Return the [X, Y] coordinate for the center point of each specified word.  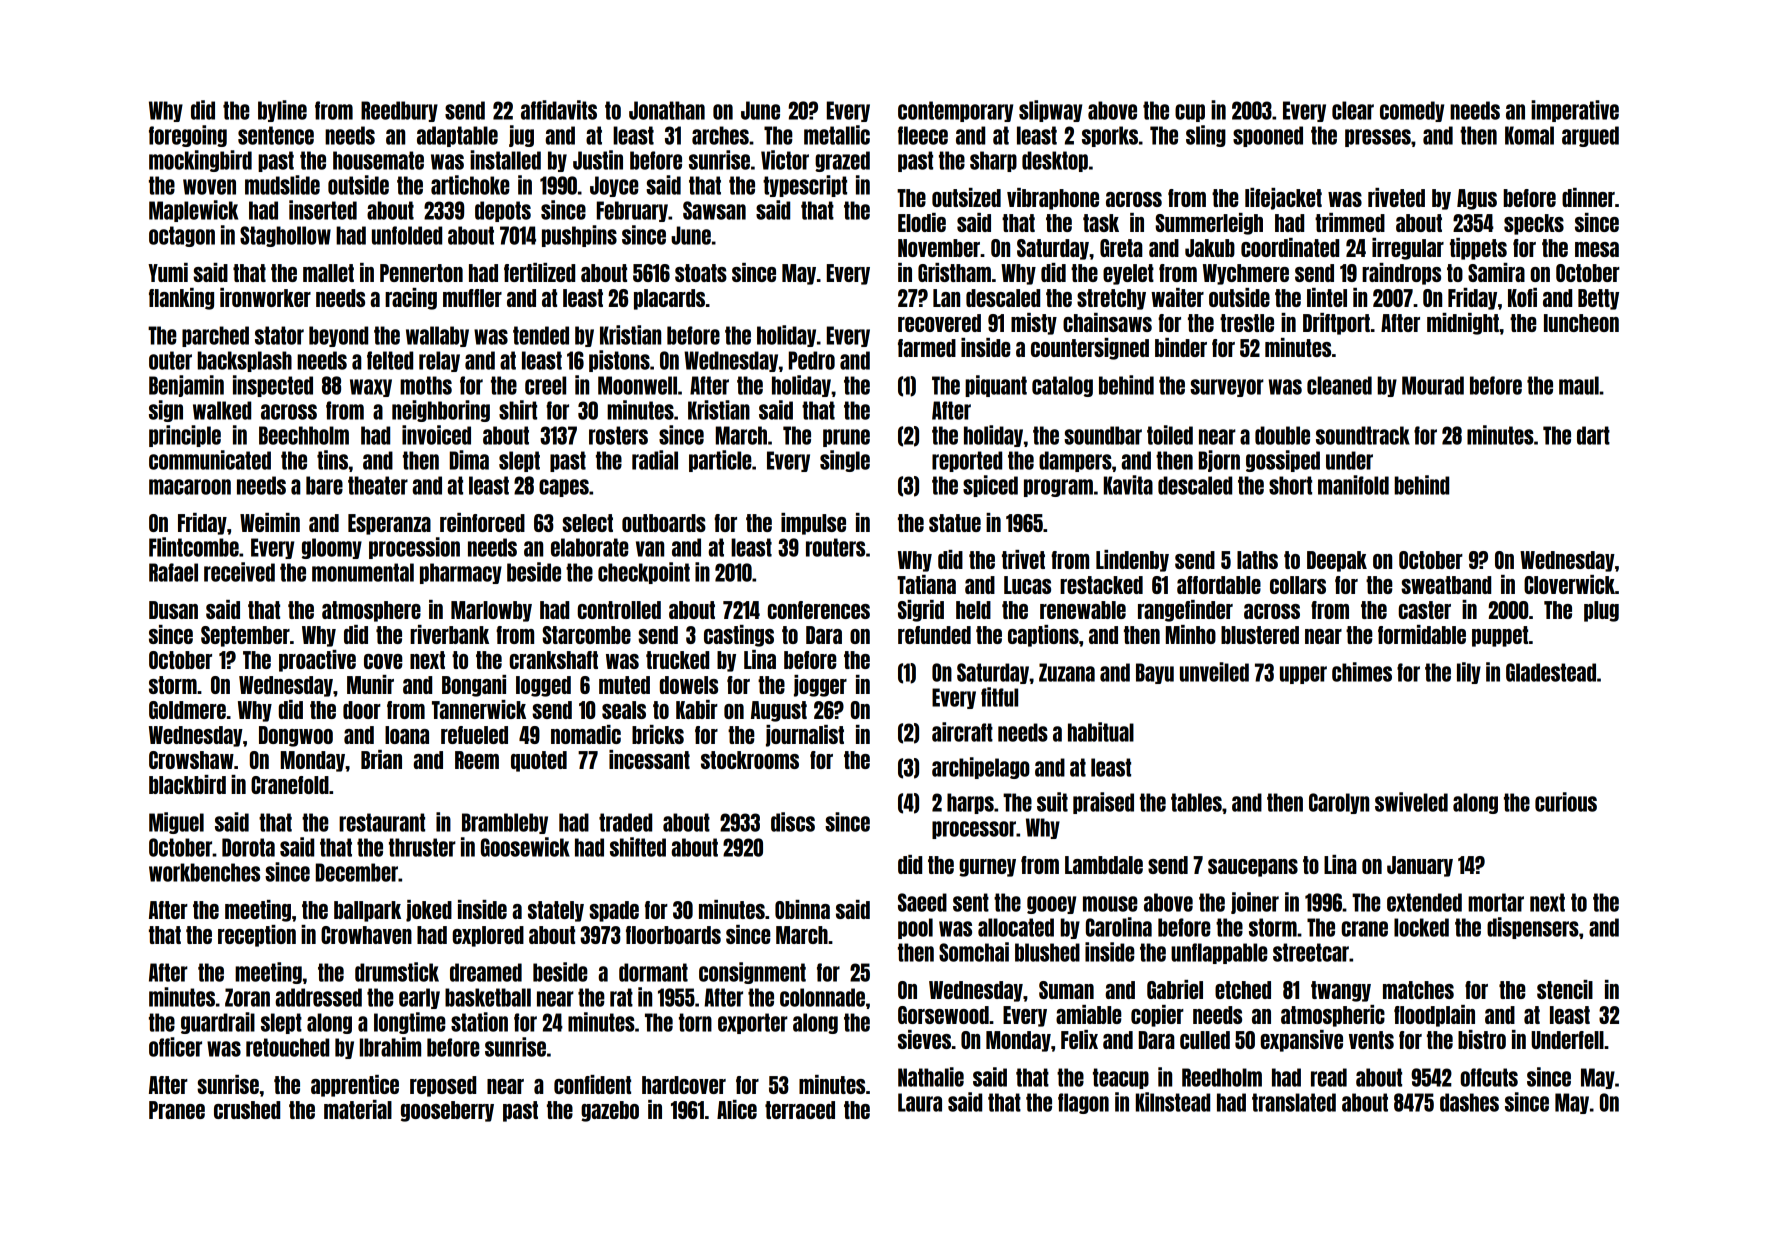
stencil [1565, 989]
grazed [842, 161]
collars [1298, 585]
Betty [1598, 299]
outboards [664, 523]
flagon [1083, 1103]
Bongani [474, 686]
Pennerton [421, 273]
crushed [247, 1110]
